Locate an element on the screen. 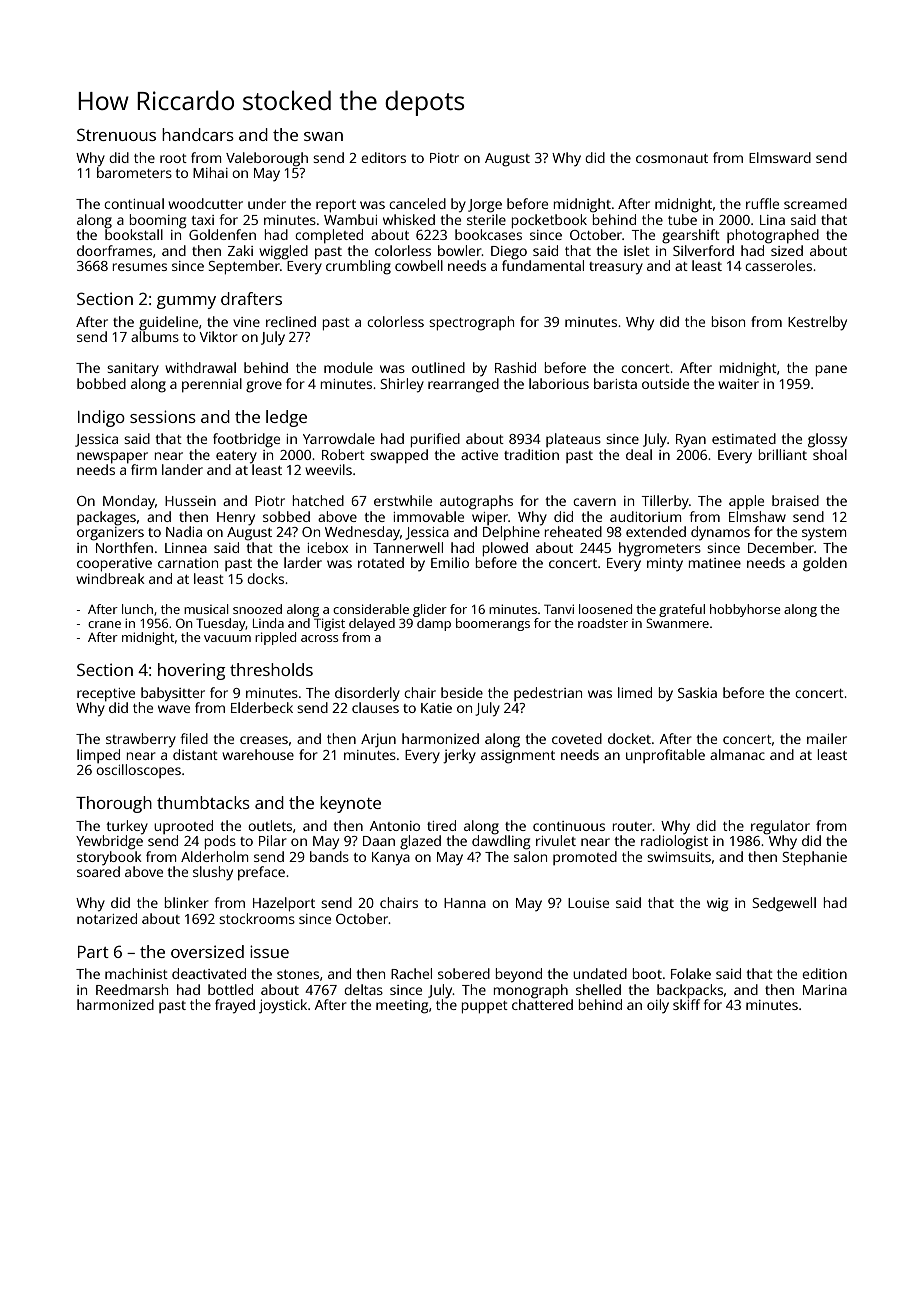 The image size is (924, 1308). pane is located at coordinates (831, 371).
